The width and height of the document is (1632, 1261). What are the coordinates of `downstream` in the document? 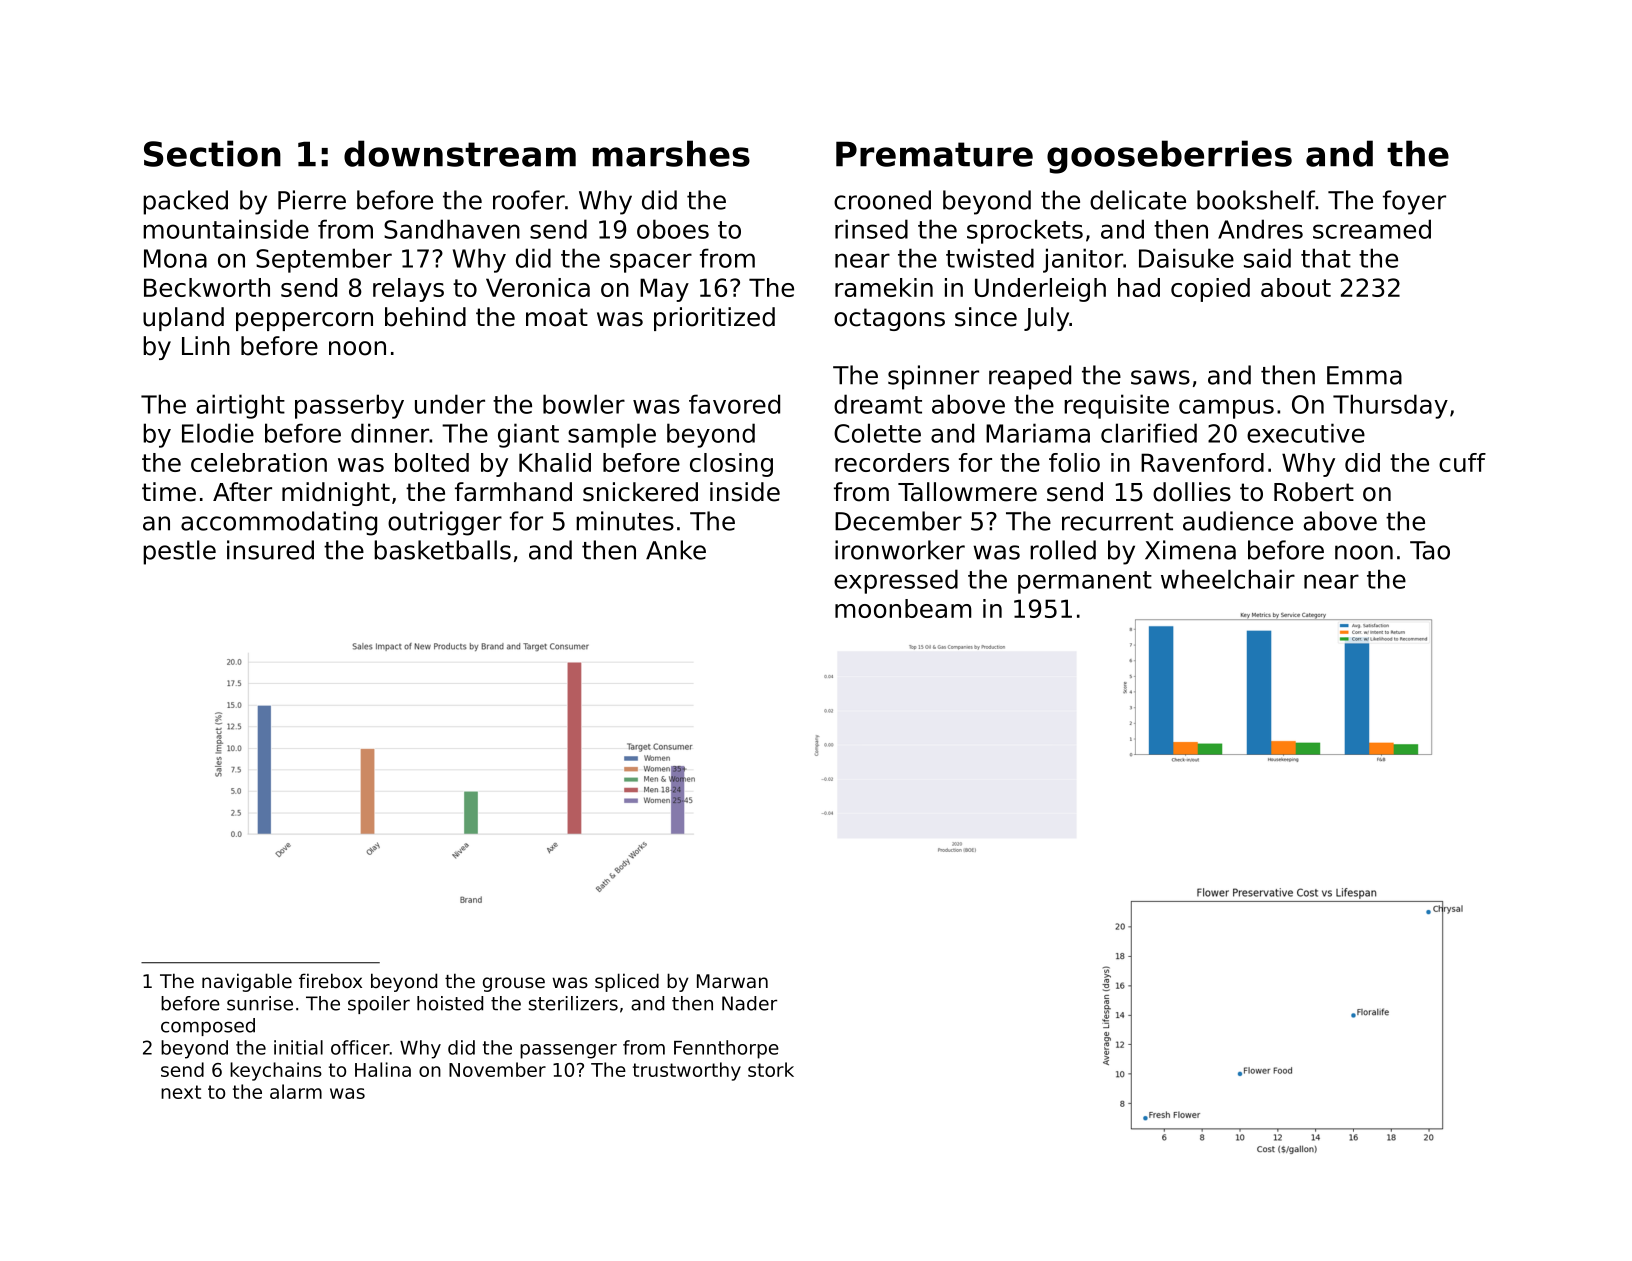 It's located at (460, 153).
